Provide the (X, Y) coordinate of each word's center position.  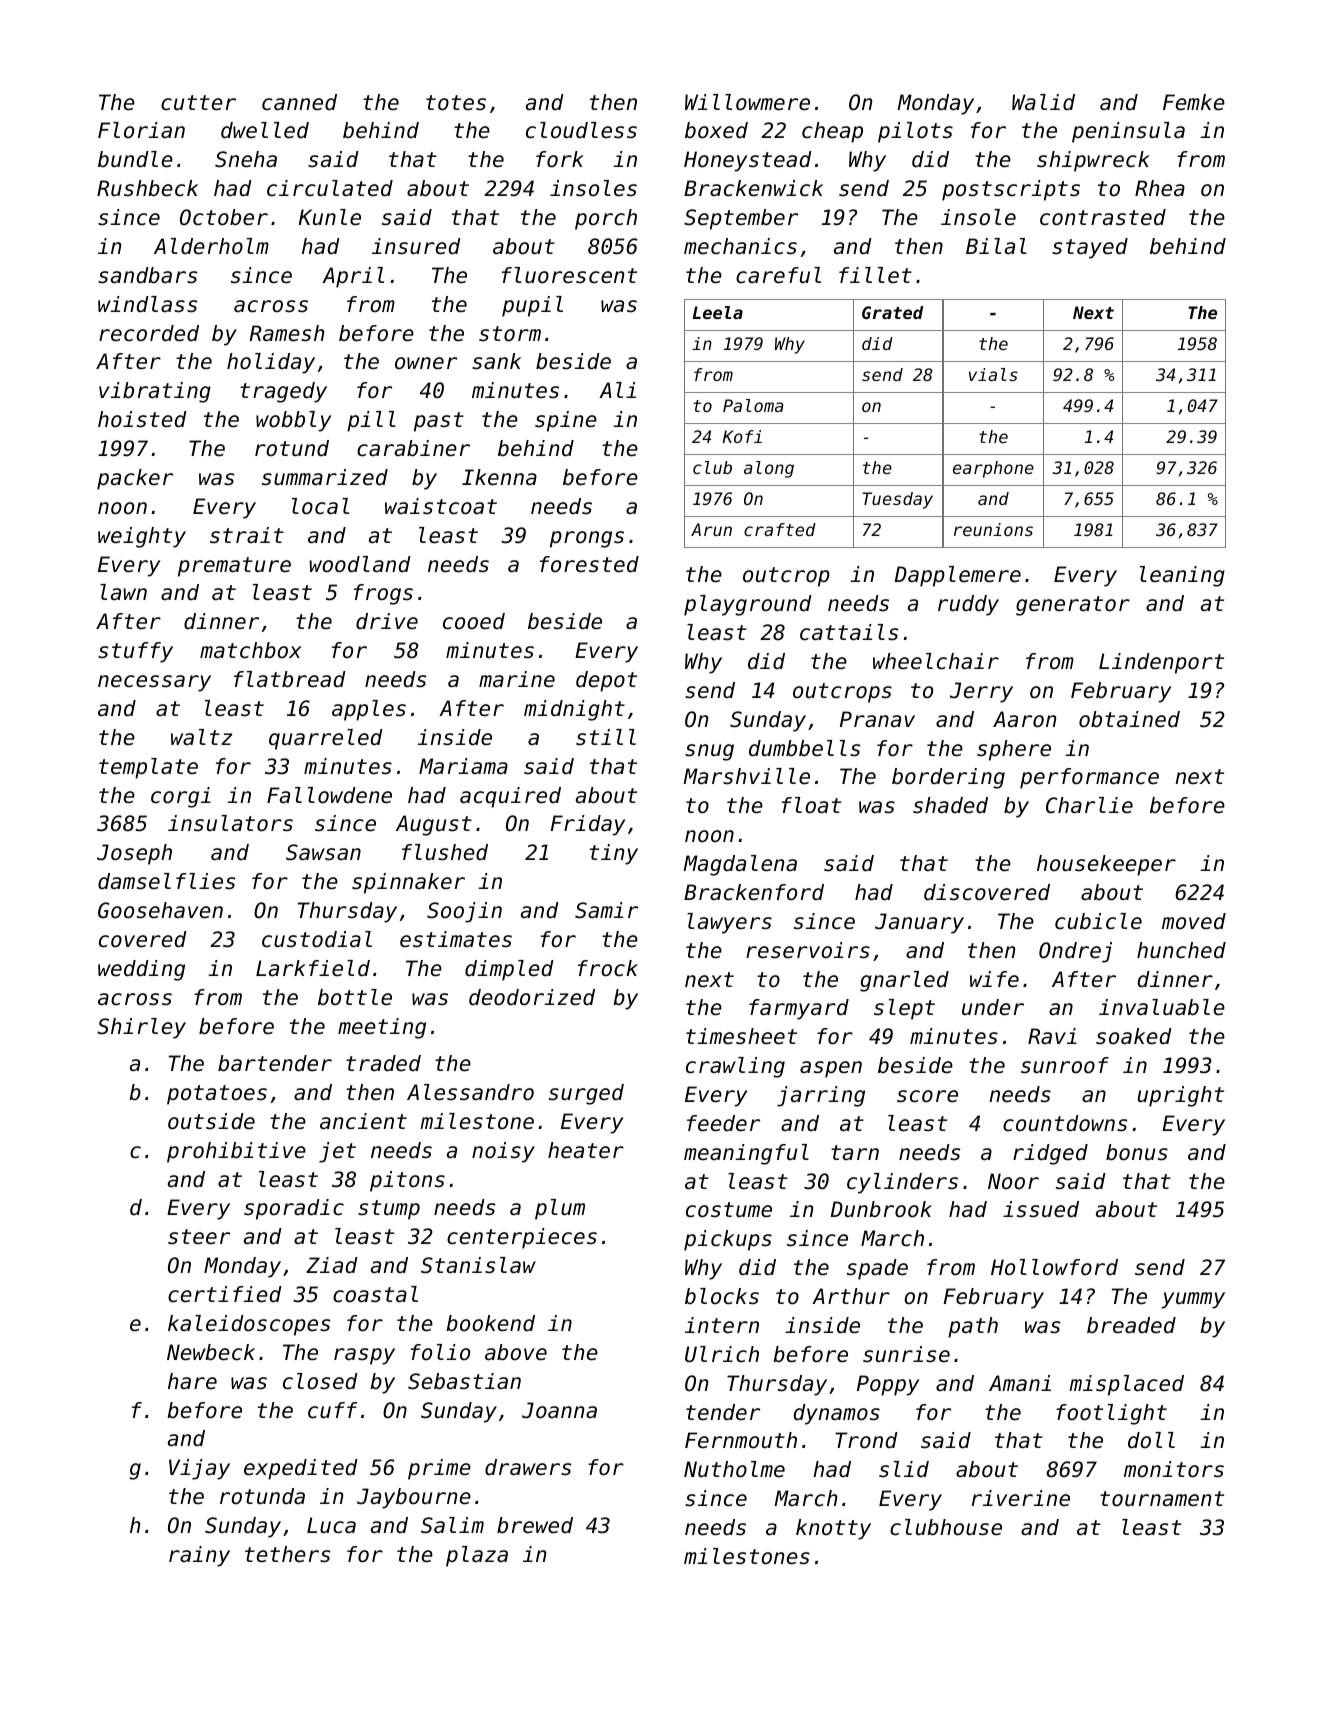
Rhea (1160, 188)
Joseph (134, 854)
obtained (1129, 719)
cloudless (581, 130)
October (224, 217)
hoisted (142, 419)
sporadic (294, 1209)
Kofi (742, 436)
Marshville (746, 776)
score (927, 1096)
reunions (993, 529)
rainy (199, 1556)
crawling (735, 1067)
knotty (833, 1529)
